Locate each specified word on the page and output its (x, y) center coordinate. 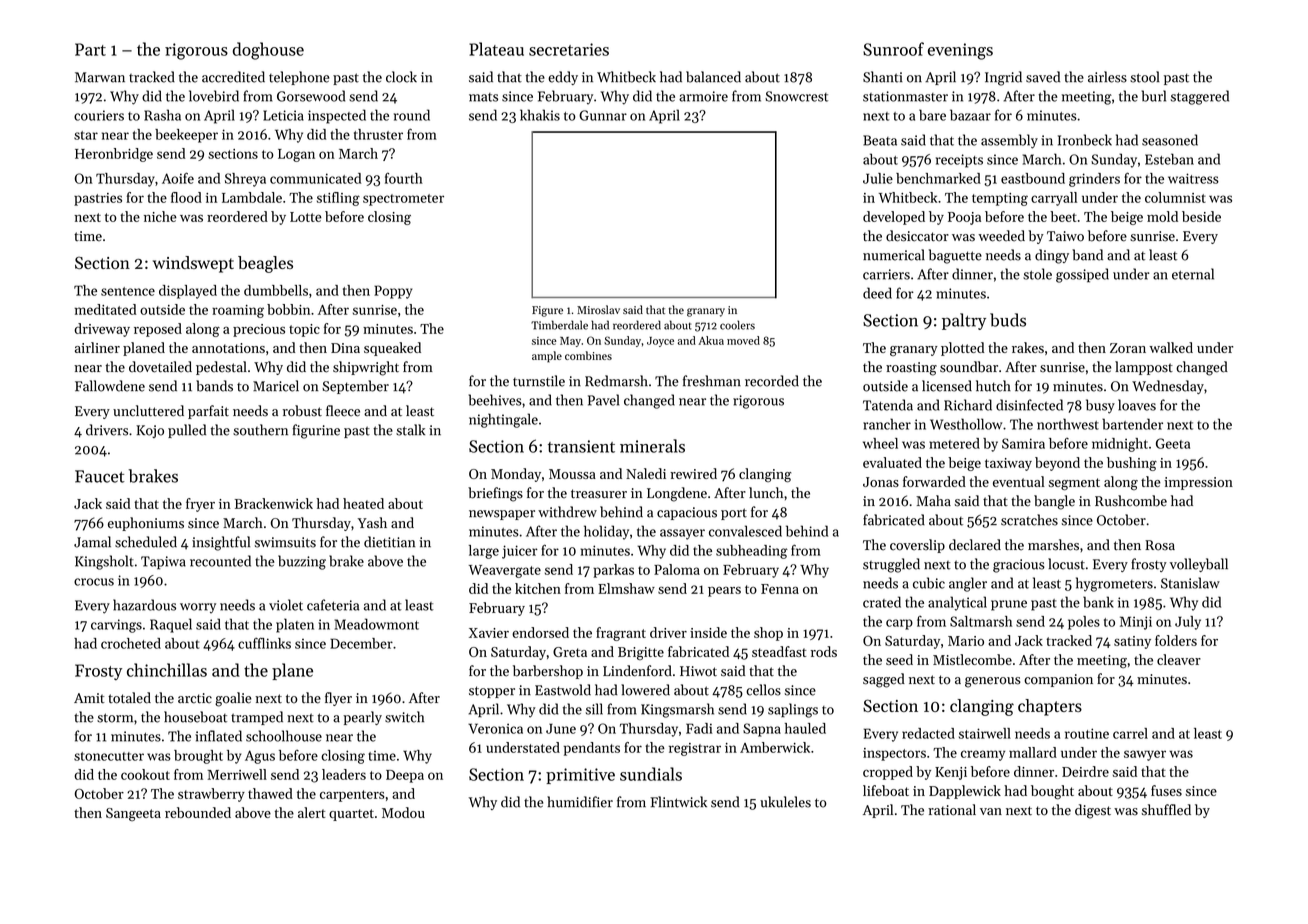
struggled (891, 565)
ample (547, 357)
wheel (880, 443)
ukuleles (785, 802)
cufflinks (264, 643)
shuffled (1166, 810)
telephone (299, 78)
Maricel (276, 386)
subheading (752, 552)
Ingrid (1003, 78)
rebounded (198, 812)
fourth (404, 178)
